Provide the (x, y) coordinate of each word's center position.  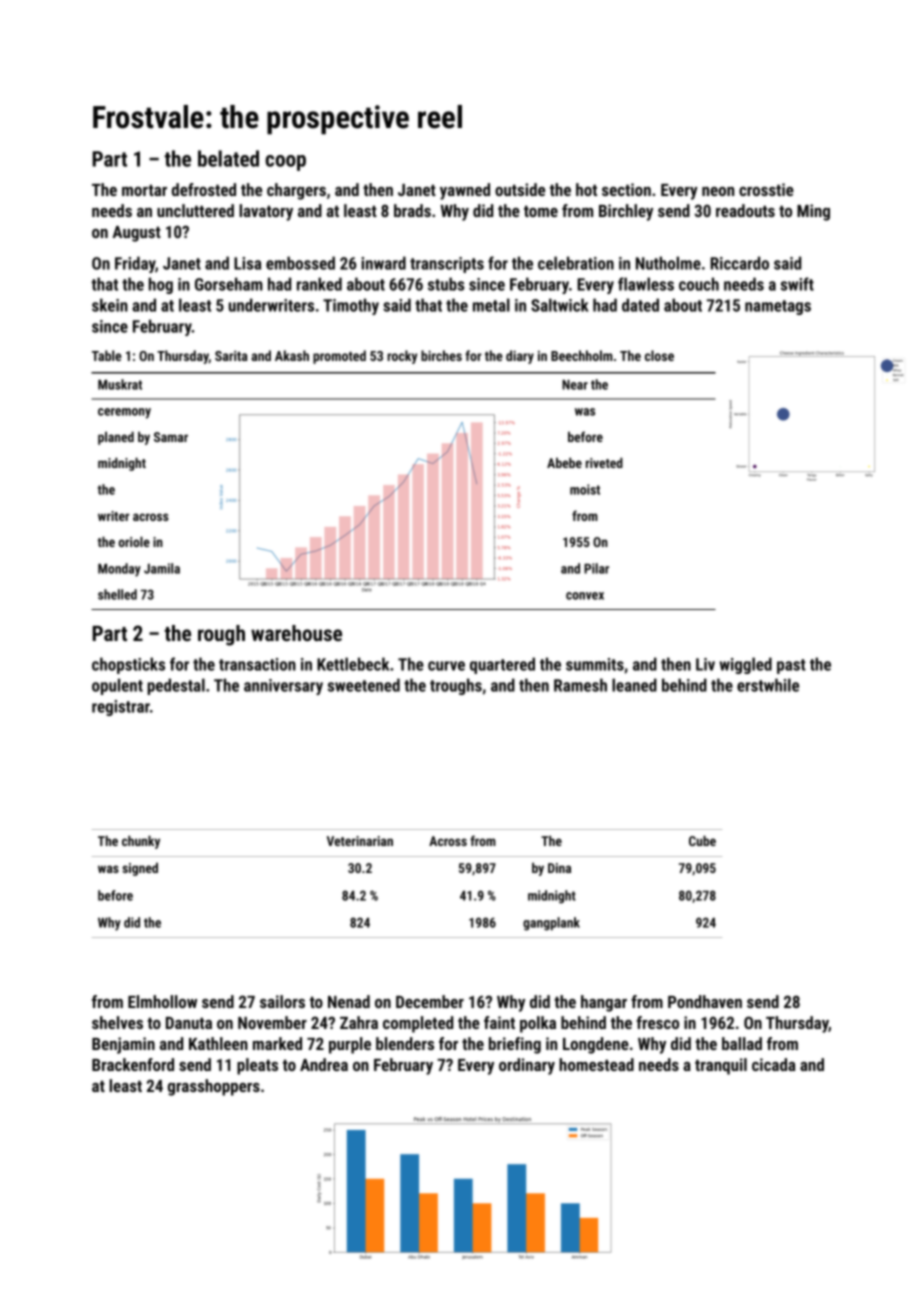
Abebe (564, 462)
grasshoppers (214, 1087)
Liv (705, 664)
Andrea (324, 1064)
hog (161, 285)
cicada (774, 1064)
